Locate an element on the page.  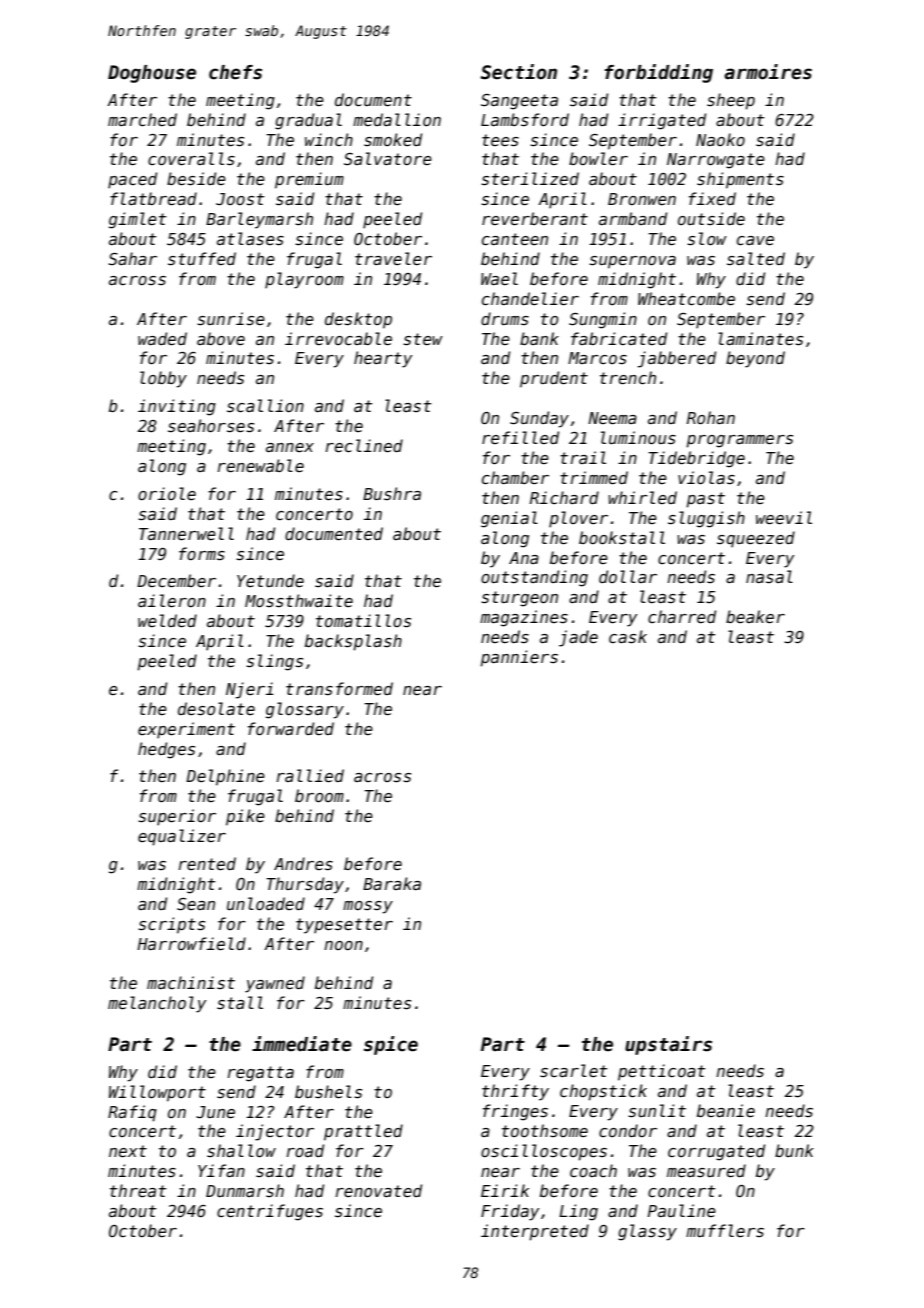
threat is located at coordinates (138, 1190).
